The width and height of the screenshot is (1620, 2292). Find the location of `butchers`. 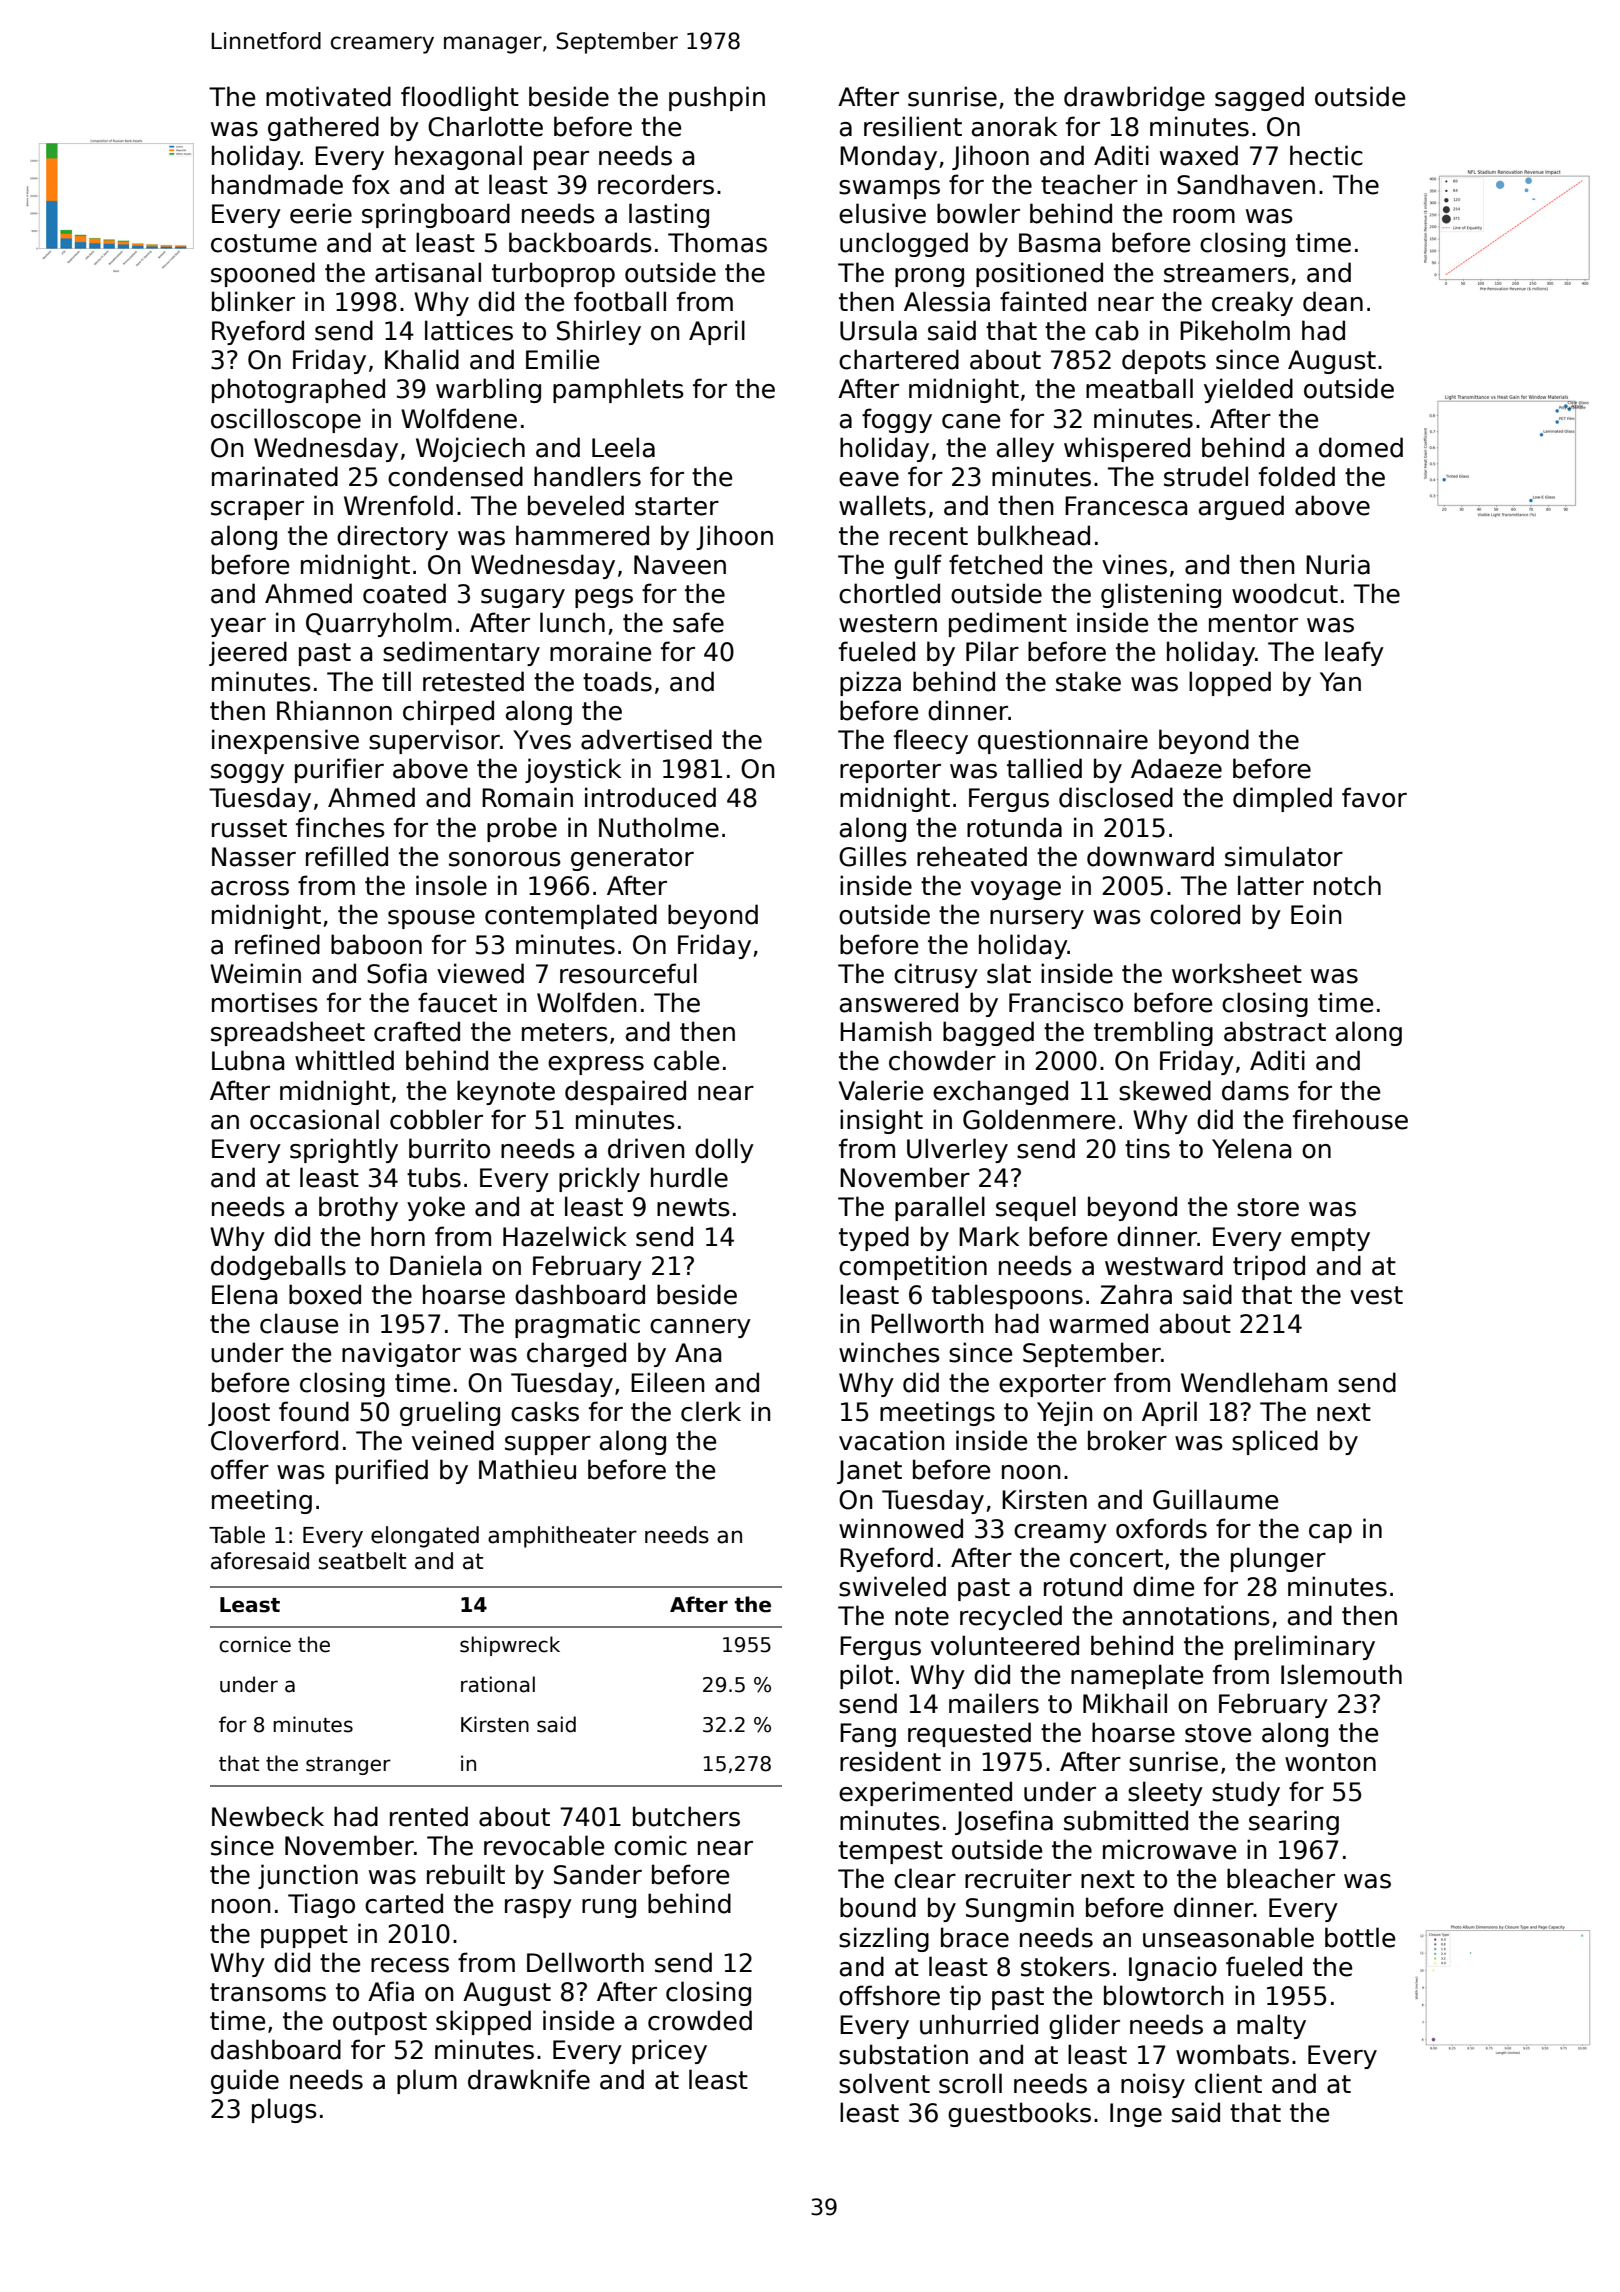

butchers is located at coordinates (686, 1816).
